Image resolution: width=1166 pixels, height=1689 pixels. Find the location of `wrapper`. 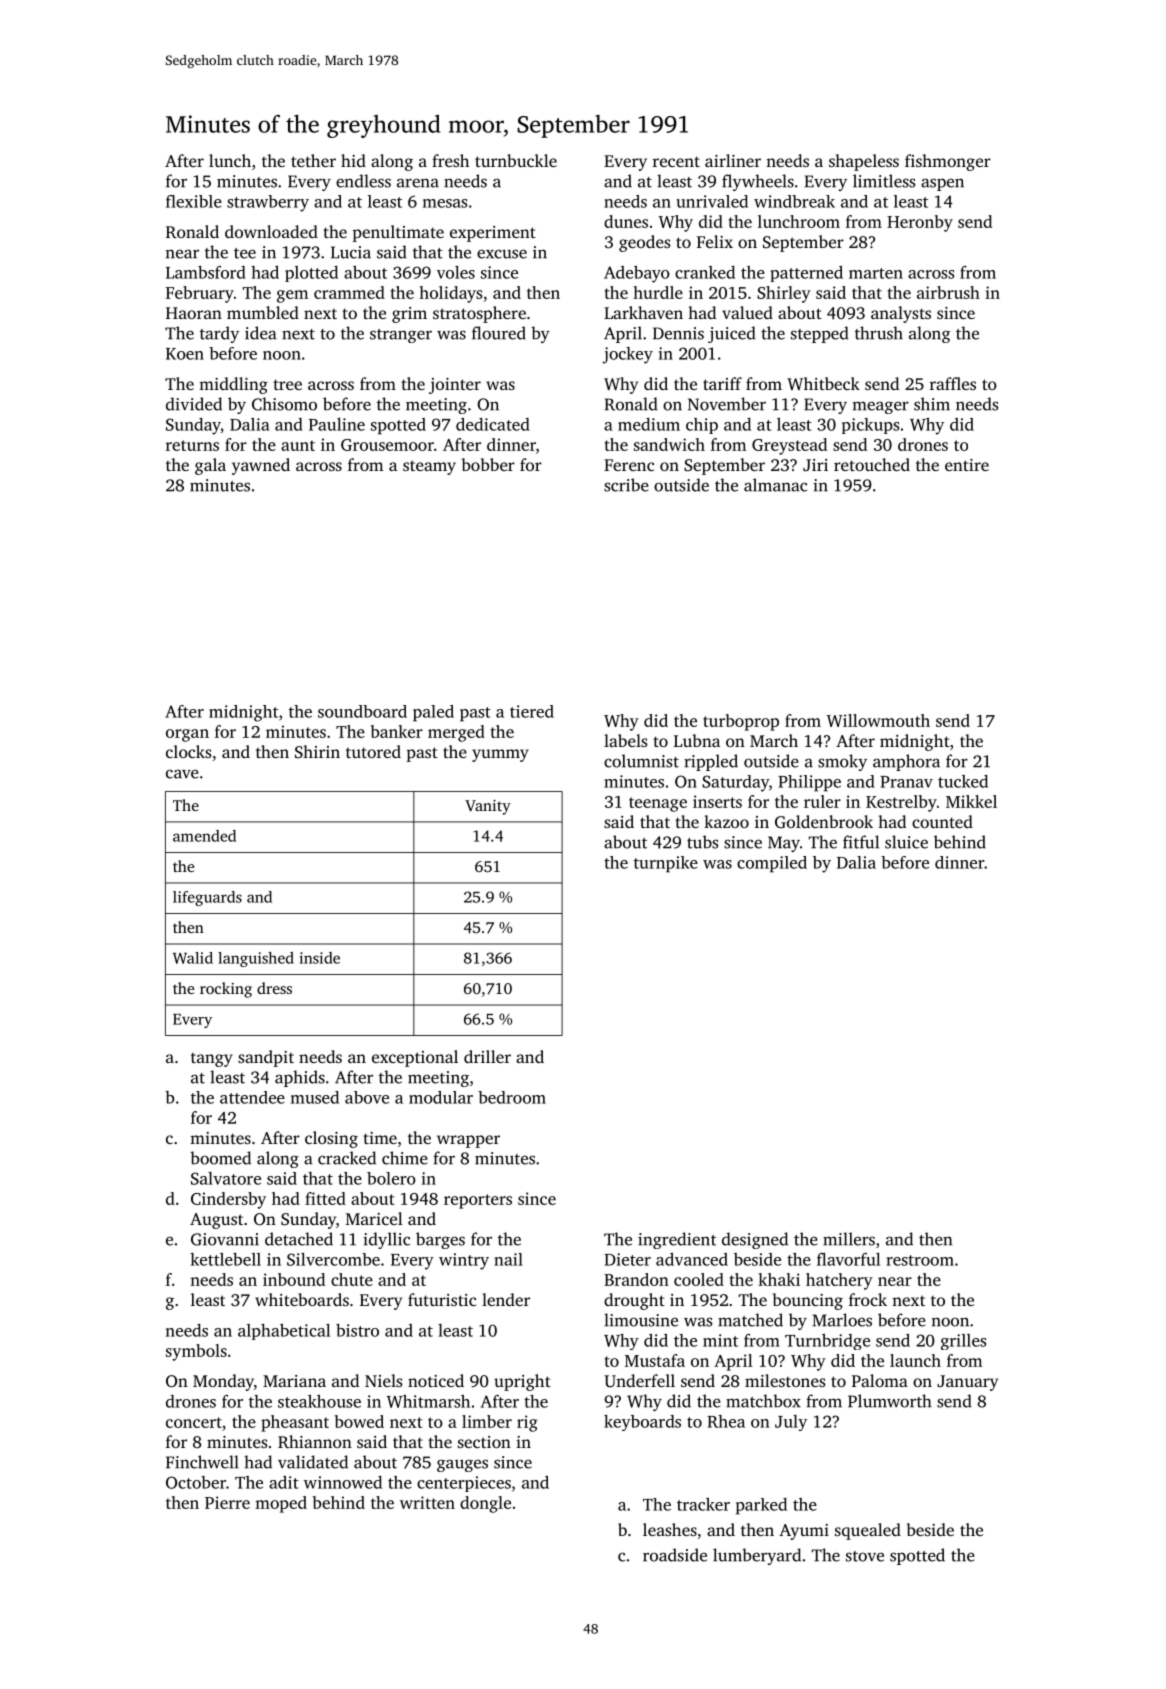

wrapper is located at coordinates (468, 1141).
